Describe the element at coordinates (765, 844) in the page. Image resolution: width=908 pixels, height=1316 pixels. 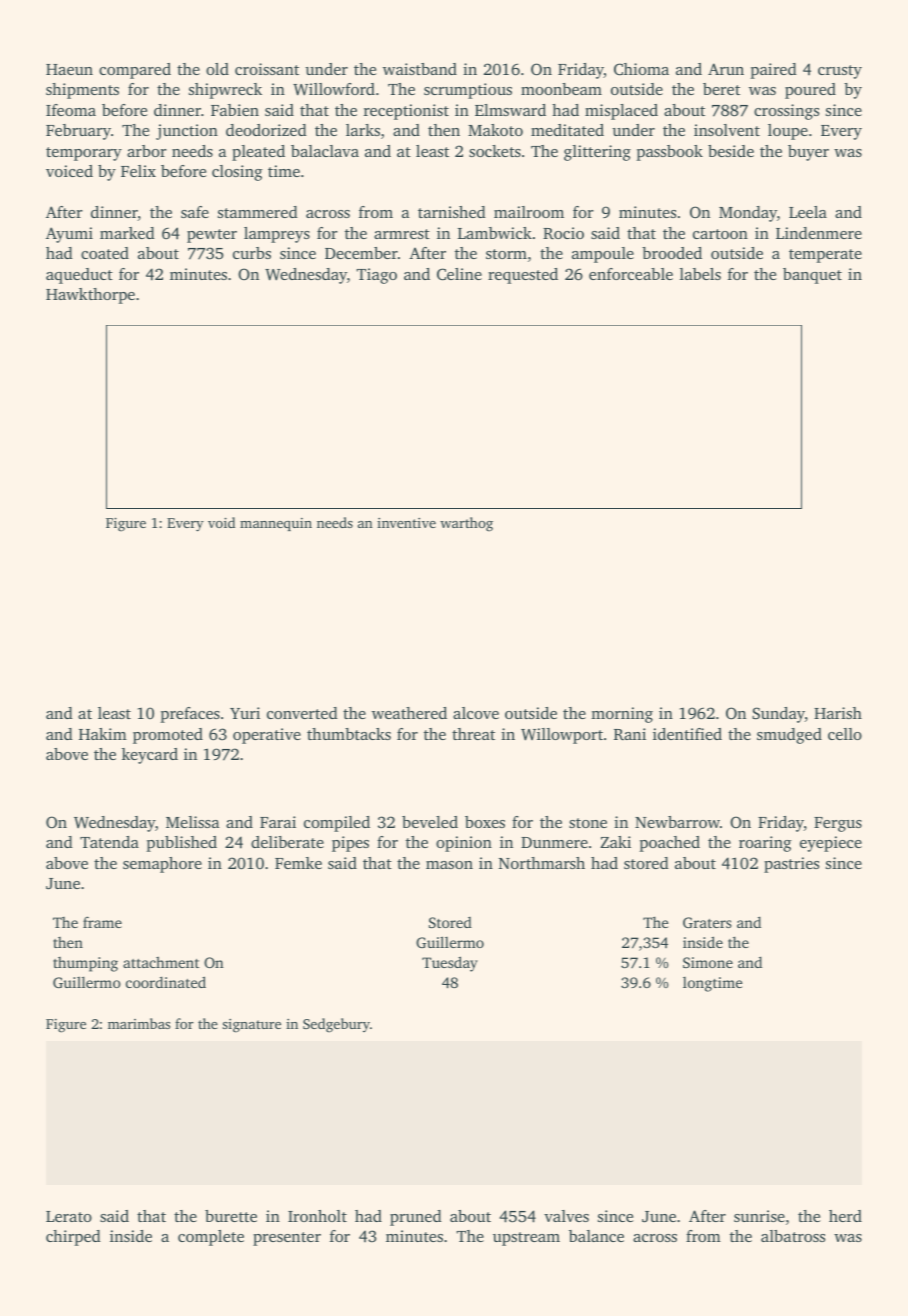
I see `roaring` at that location.
